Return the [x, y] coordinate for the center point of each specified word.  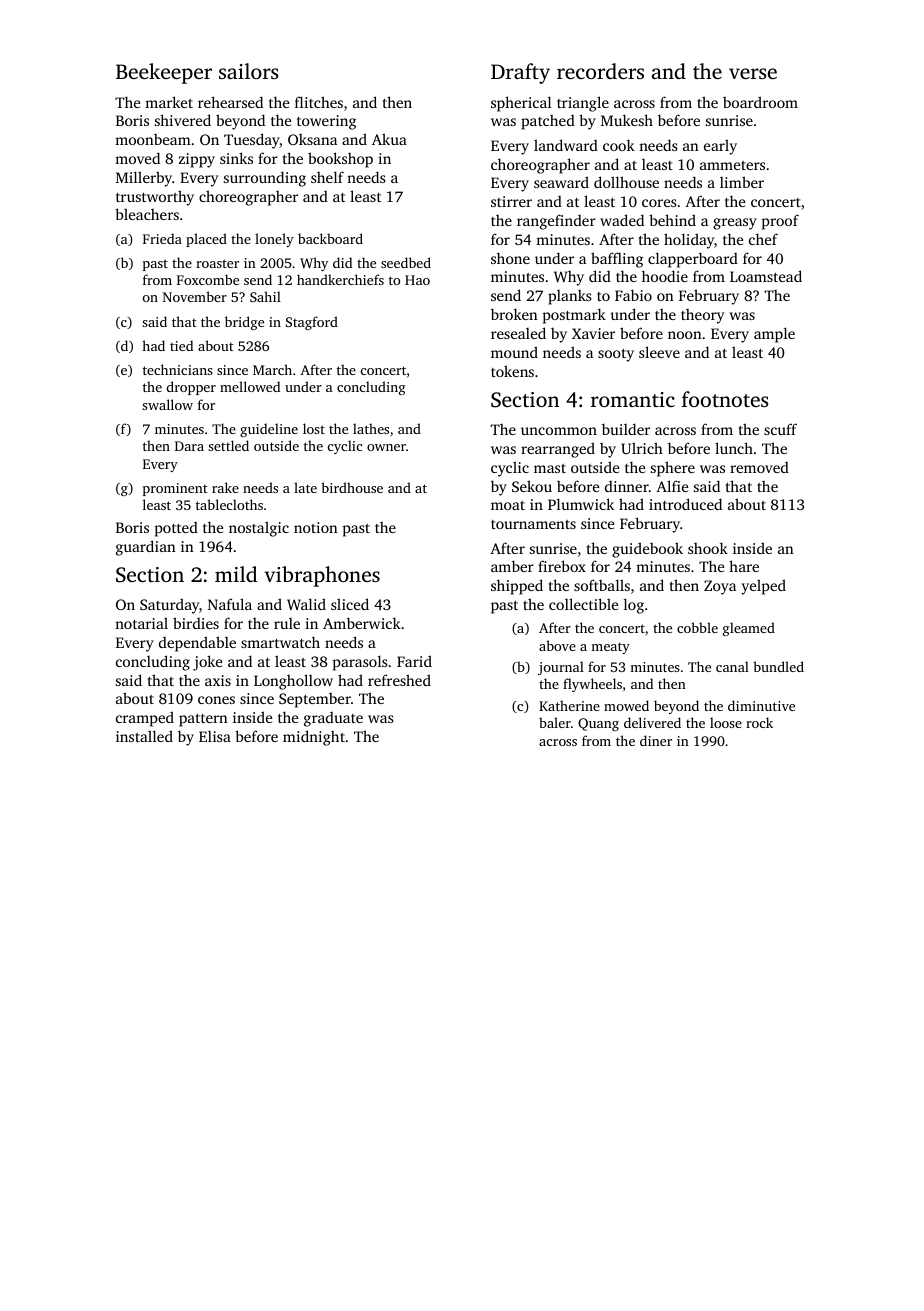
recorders [600, 71]
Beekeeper [164, 73]
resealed [518, 333]
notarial [141, 623]
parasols [360, 663]
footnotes [725, 399]
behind [672, 220]
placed [206, 240]
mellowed [250, 386]
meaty [610, 648]
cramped [145, 719]
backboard [330, 238]
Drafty [520, 73]
